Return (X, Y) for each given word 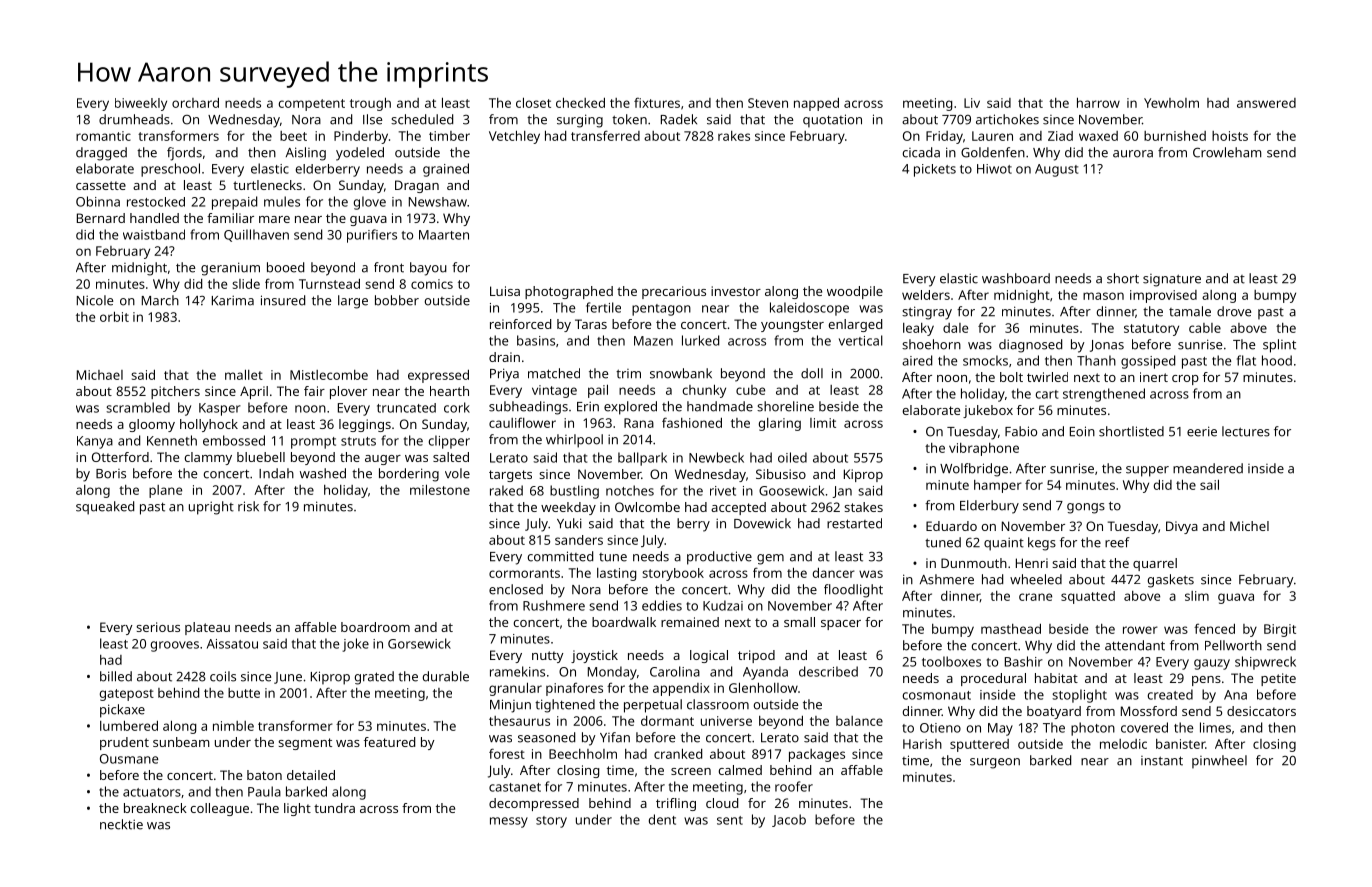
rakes (734, 136)
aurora (1133, 154)
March (160, 300)
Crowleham (1227, 152)
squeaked (105, 508)
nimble (233, 726)
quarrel (1155, 564)
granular (515, 689)
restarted (854, 523)
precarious (674, 292)
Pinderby (361, 137)
